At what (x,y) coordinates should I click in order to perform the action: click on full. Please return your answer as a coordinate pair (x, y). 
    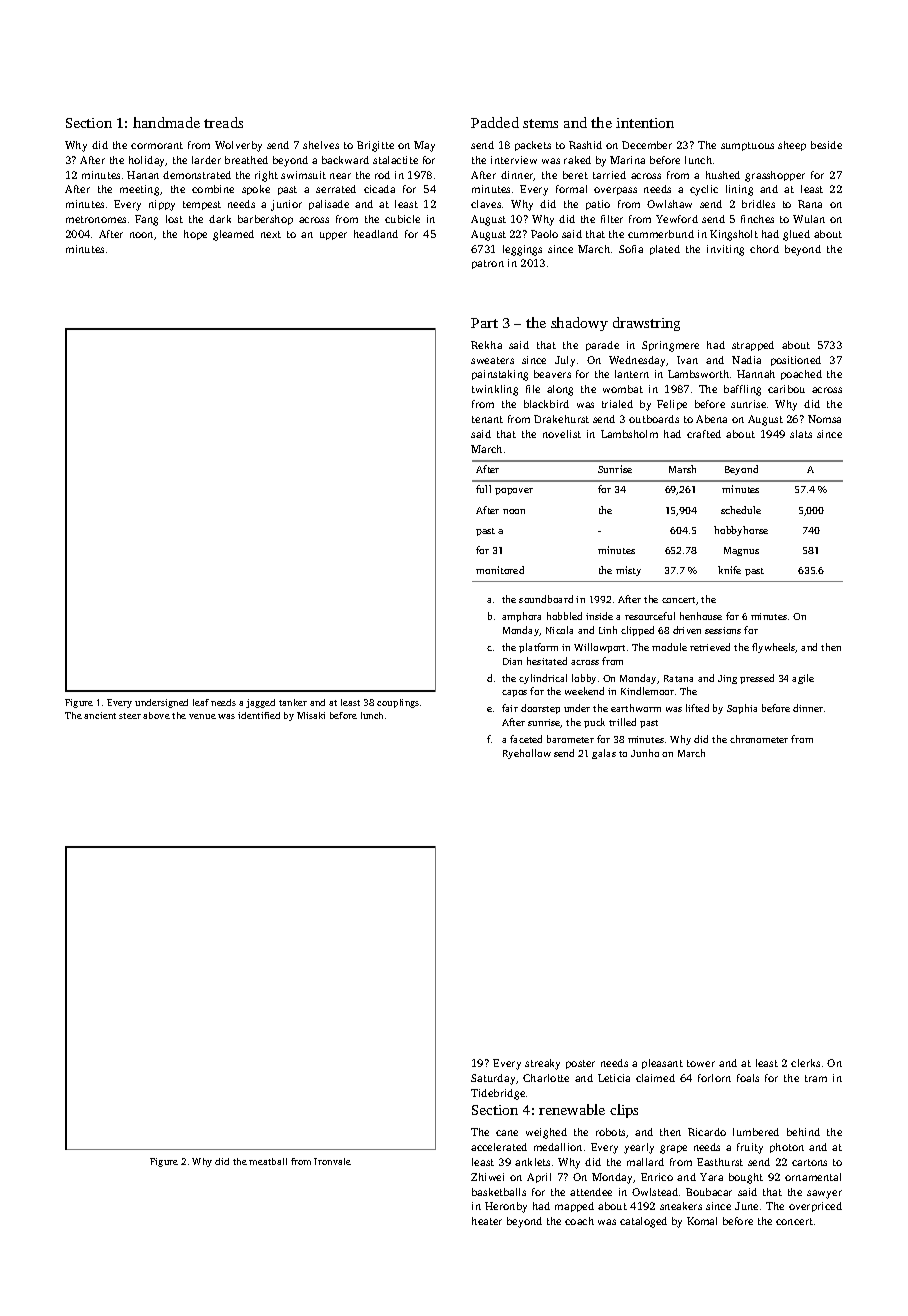
    Looking at the image, I should click on (483, 489).
